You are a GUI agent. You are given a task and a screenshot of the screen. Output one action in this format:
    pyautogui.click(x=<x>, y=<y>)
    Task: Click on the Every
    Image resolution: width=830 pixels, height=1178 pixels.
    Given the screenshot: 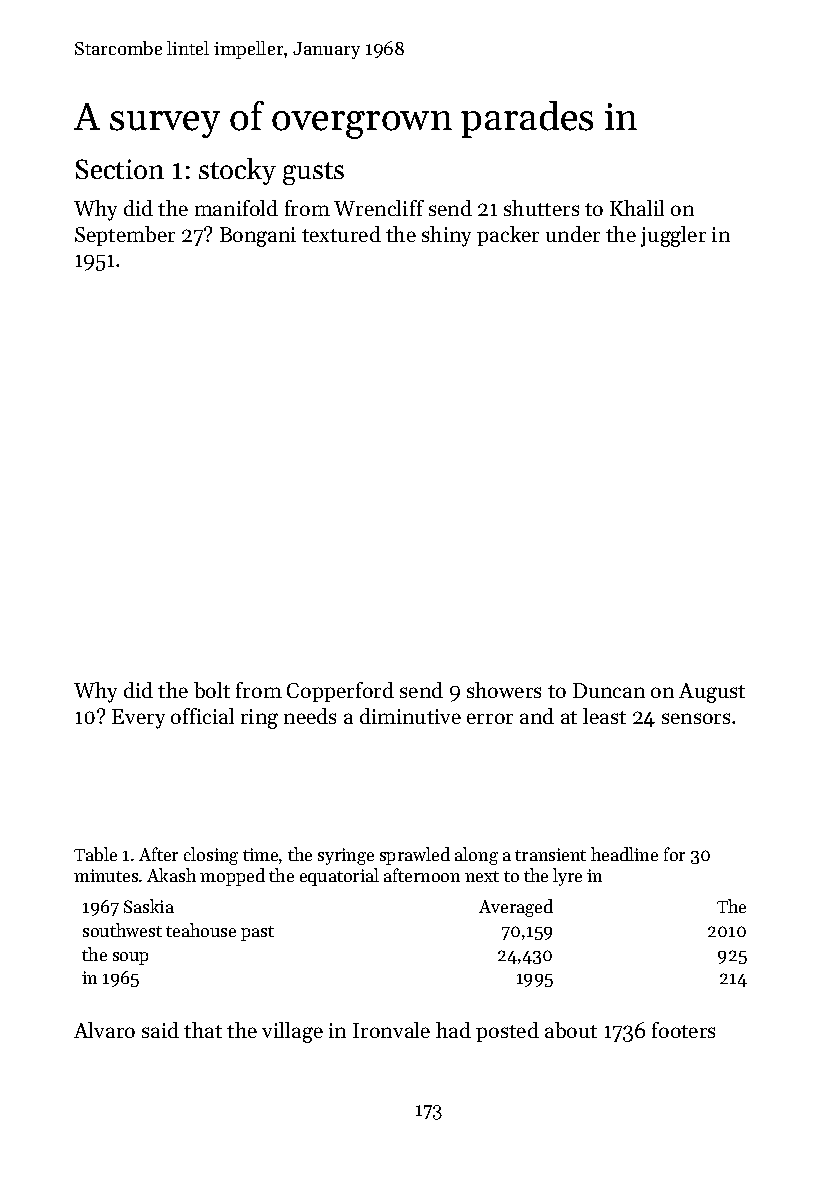 What is the action you would take?
    pyautogui.click(x=138, y=719)
